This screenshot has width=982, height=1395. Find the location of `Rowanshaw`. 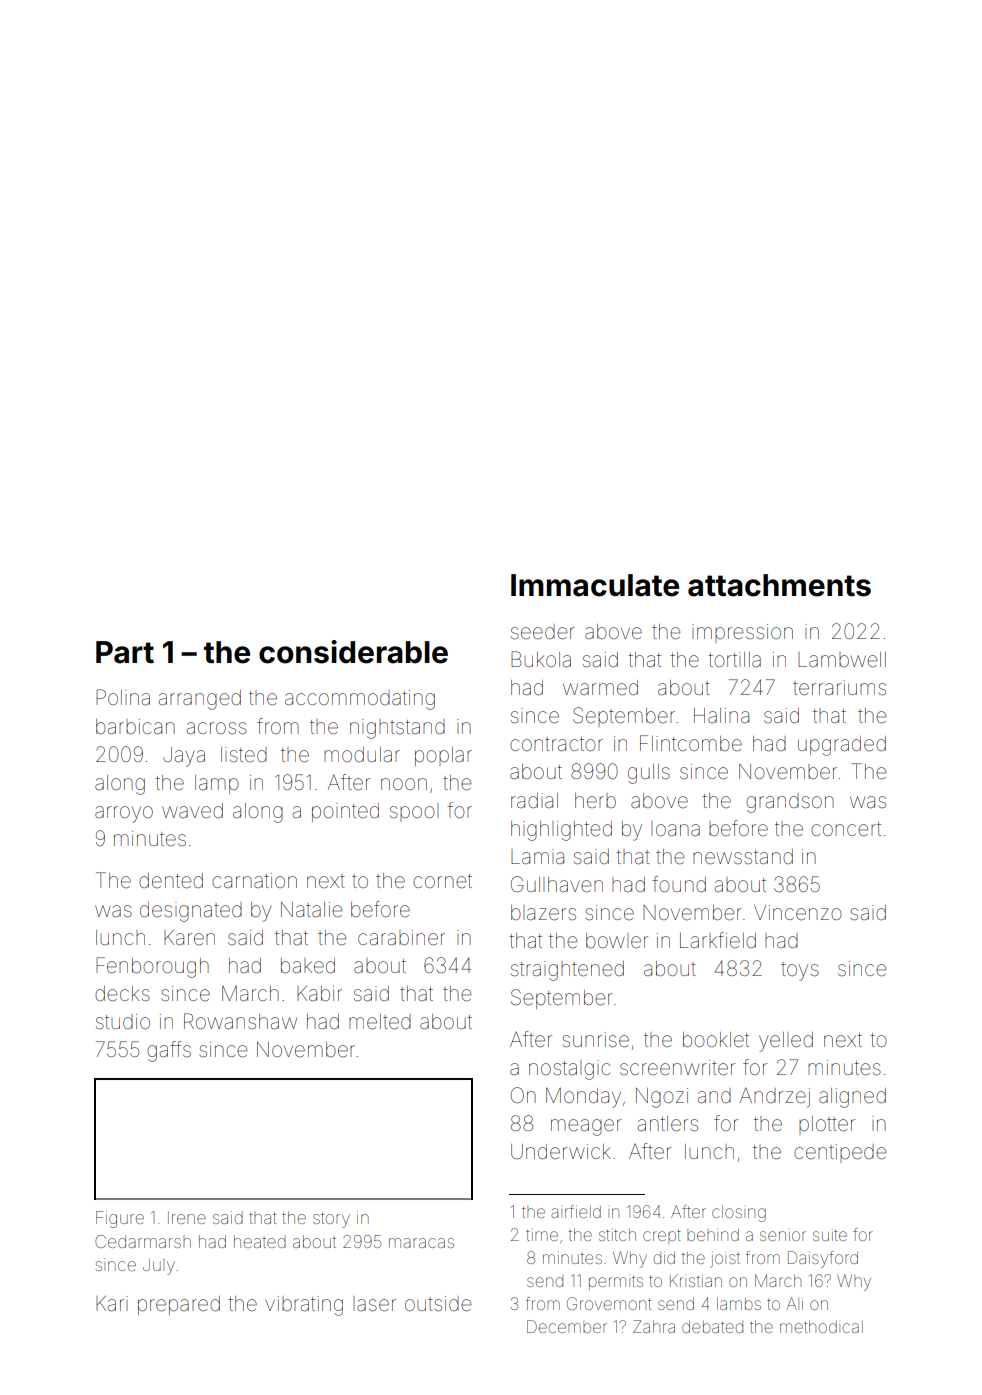

Rowanshaw is located at coordinates (240, 1021).
